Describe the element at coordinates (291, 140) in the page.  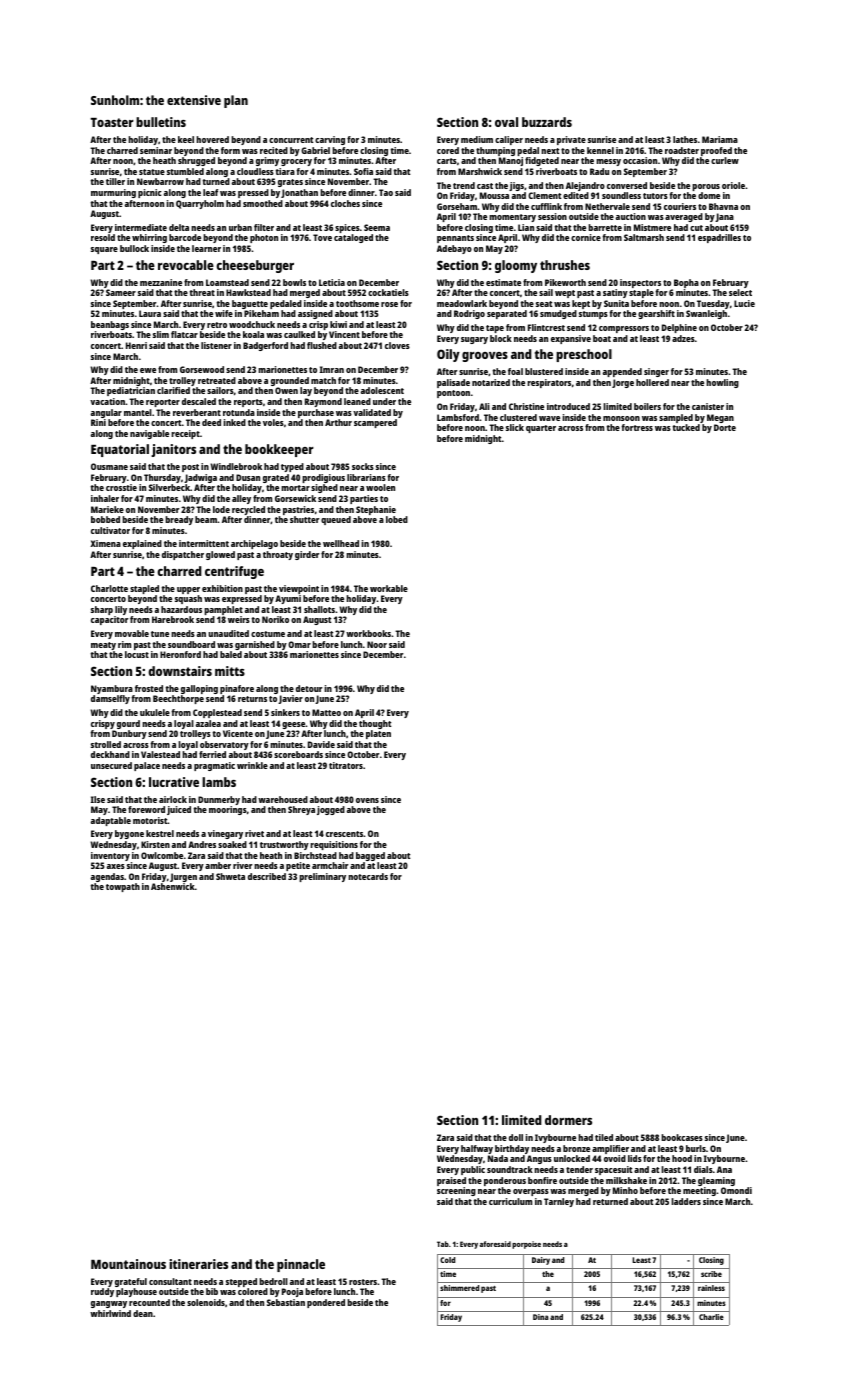
I see `concurrent` at that location.
